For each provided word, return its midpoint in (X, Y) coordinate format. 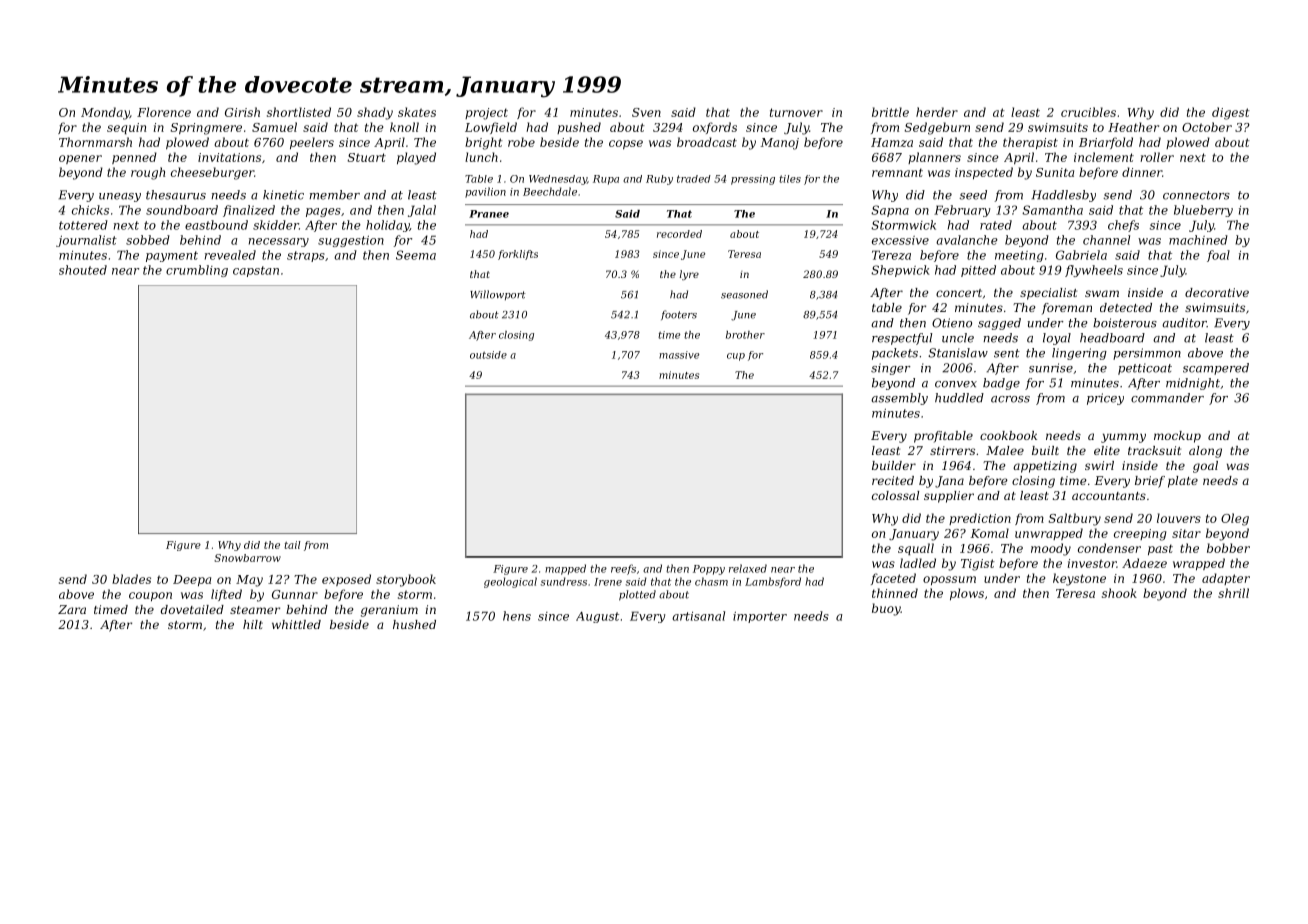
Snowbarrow (247, 558)
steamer (255, 610)
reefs (623, 569)
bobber (1228, 548)
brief (1150, 482)
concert (959, 293)
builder (894, 465)
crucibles (1088, 112)
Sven (646, 112)
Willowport (498, 295)
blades (131, 579)
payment (172, 256)
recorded (679, 234)
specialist (1048, 294)
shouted (83, 270)
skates (417, 112)
